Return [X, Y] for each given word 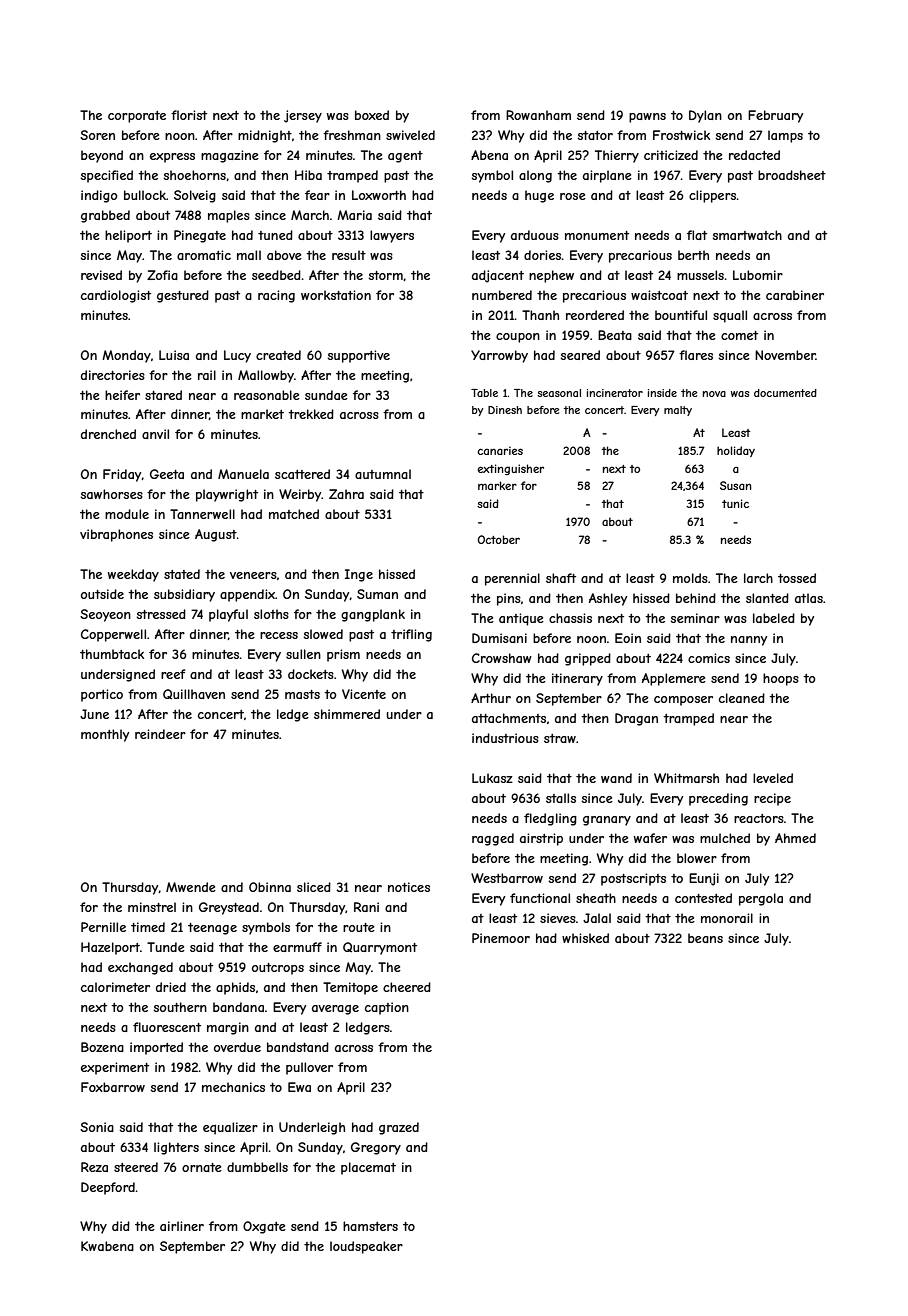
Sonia [97, 1127]
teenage [212, 929]
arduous [535, 235]
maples [229, 216]
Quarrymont [380, 948]
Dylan [705, 116]
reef [173, 674]
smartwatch [747, 235]
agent [405, 157]
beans [705, 938]
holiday [736, 451]
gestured [183, 296]
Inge [359, 575]
